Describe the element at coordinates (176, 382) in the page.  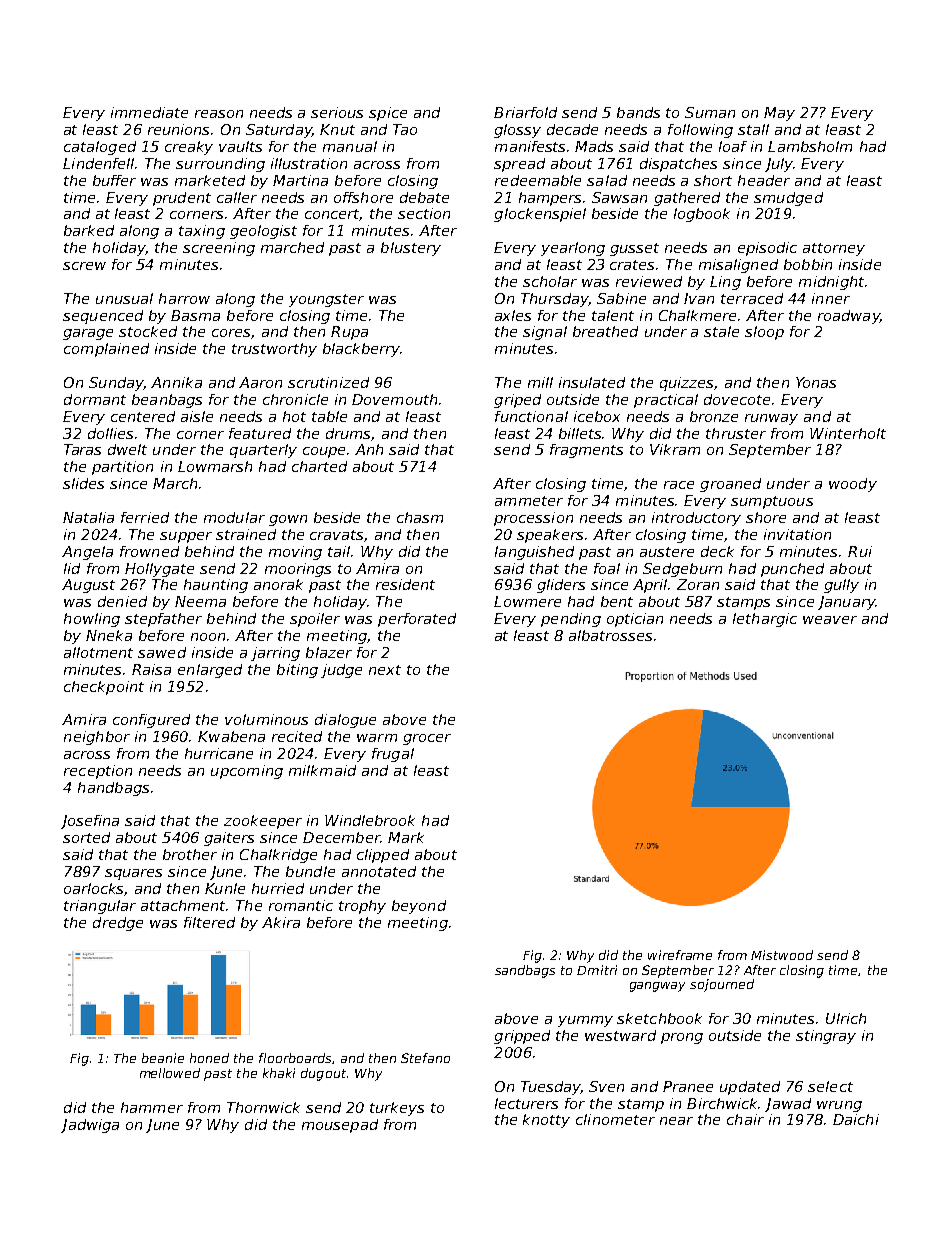
I see `Annika` at that location.
